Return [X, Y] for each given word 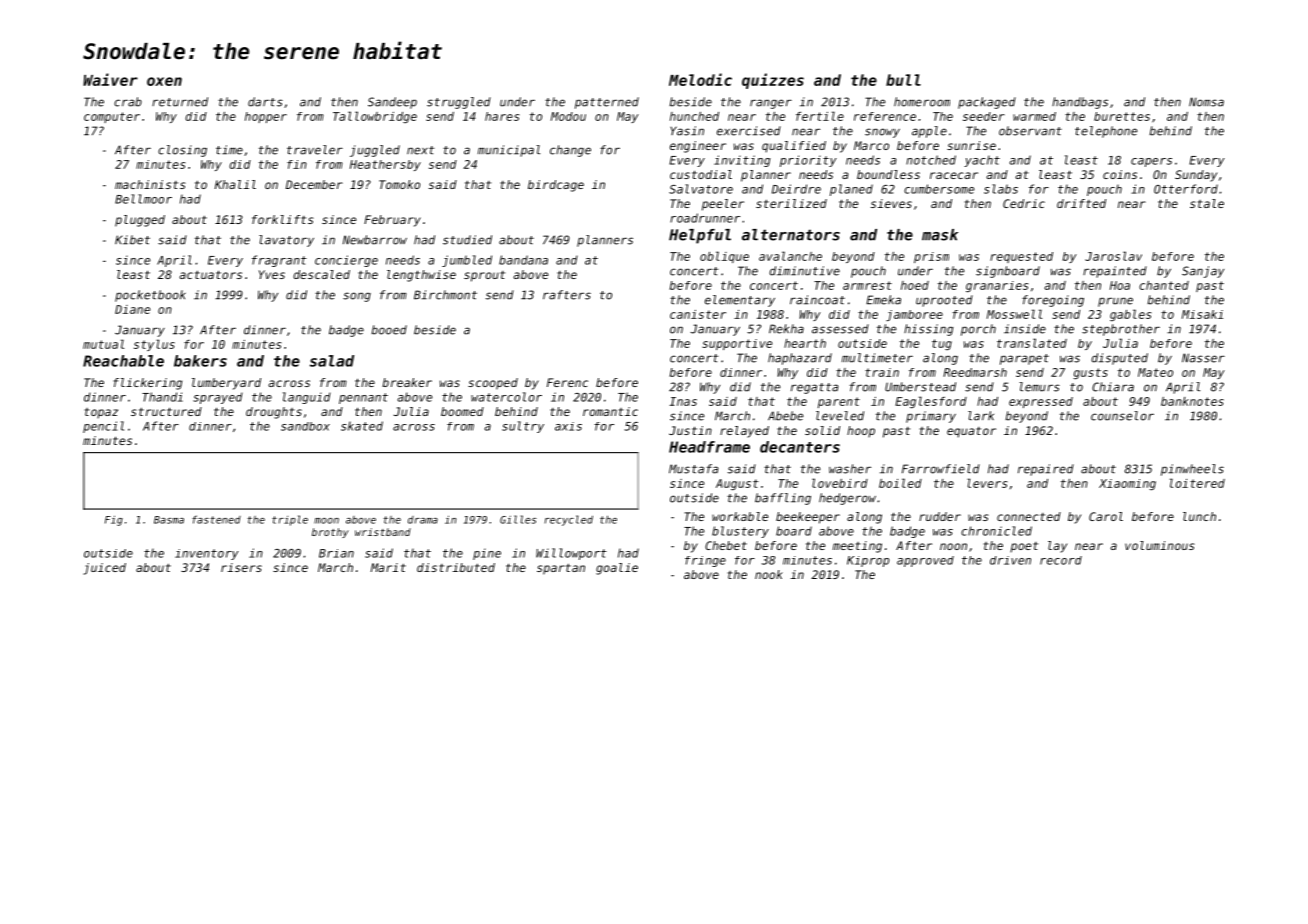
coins [1120, 174]
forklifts [283, 219]
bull [903, 80]
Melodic [700, 79]
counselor [1122, 416]
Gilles [518, 519]
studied [467, 240]
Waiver [110, 79]
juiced [104, 569]
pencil [103, 427]
